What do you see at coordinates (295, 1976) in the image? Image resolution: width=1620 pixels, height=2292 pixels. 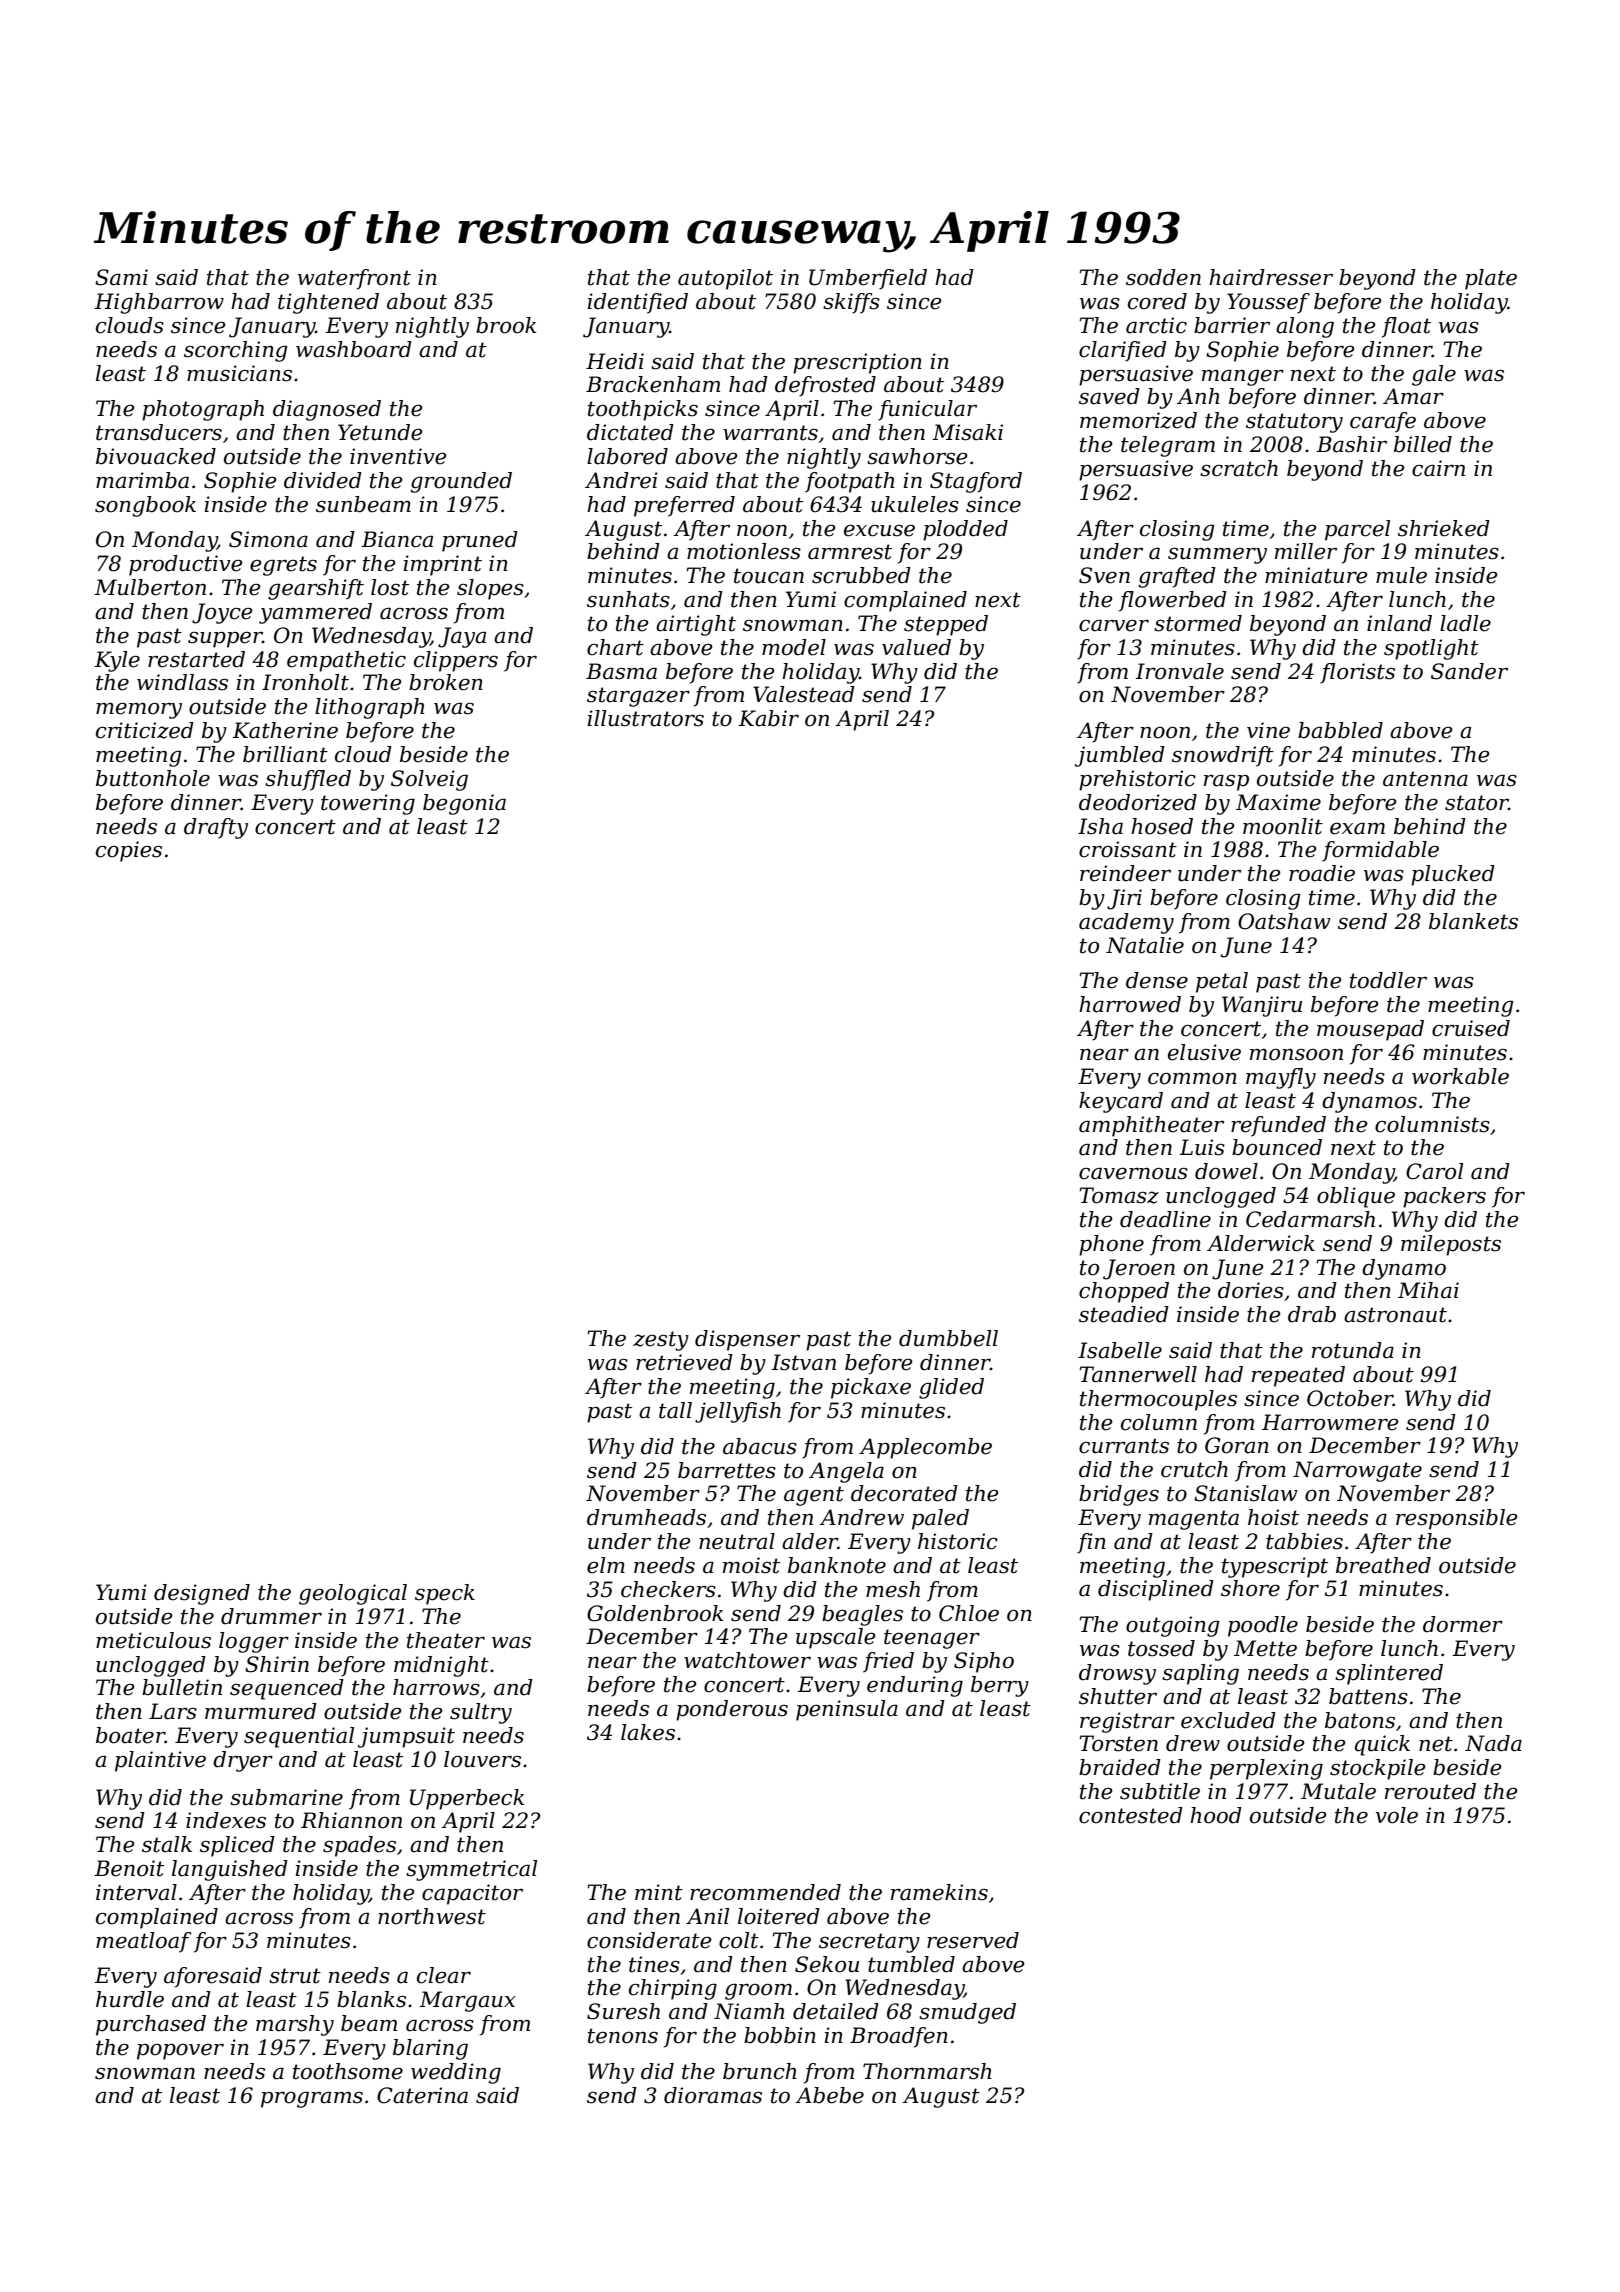 I see `strut` at bounding box center [295, 1976].
